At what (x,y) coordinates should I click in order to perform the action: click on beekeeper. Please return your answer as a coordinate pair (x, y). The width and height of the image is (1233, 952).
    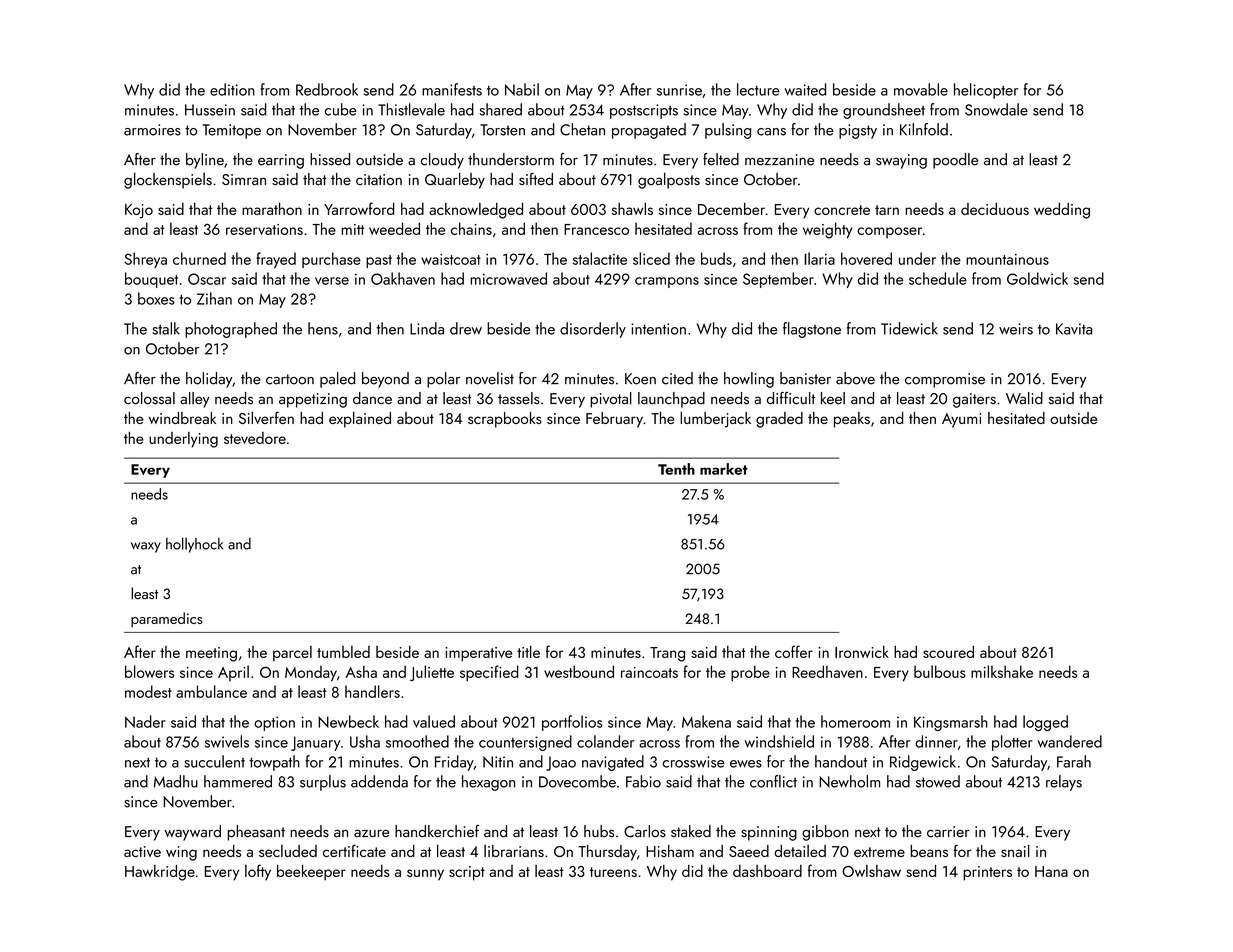
    Looking at the image, I should click on (311, 873).
